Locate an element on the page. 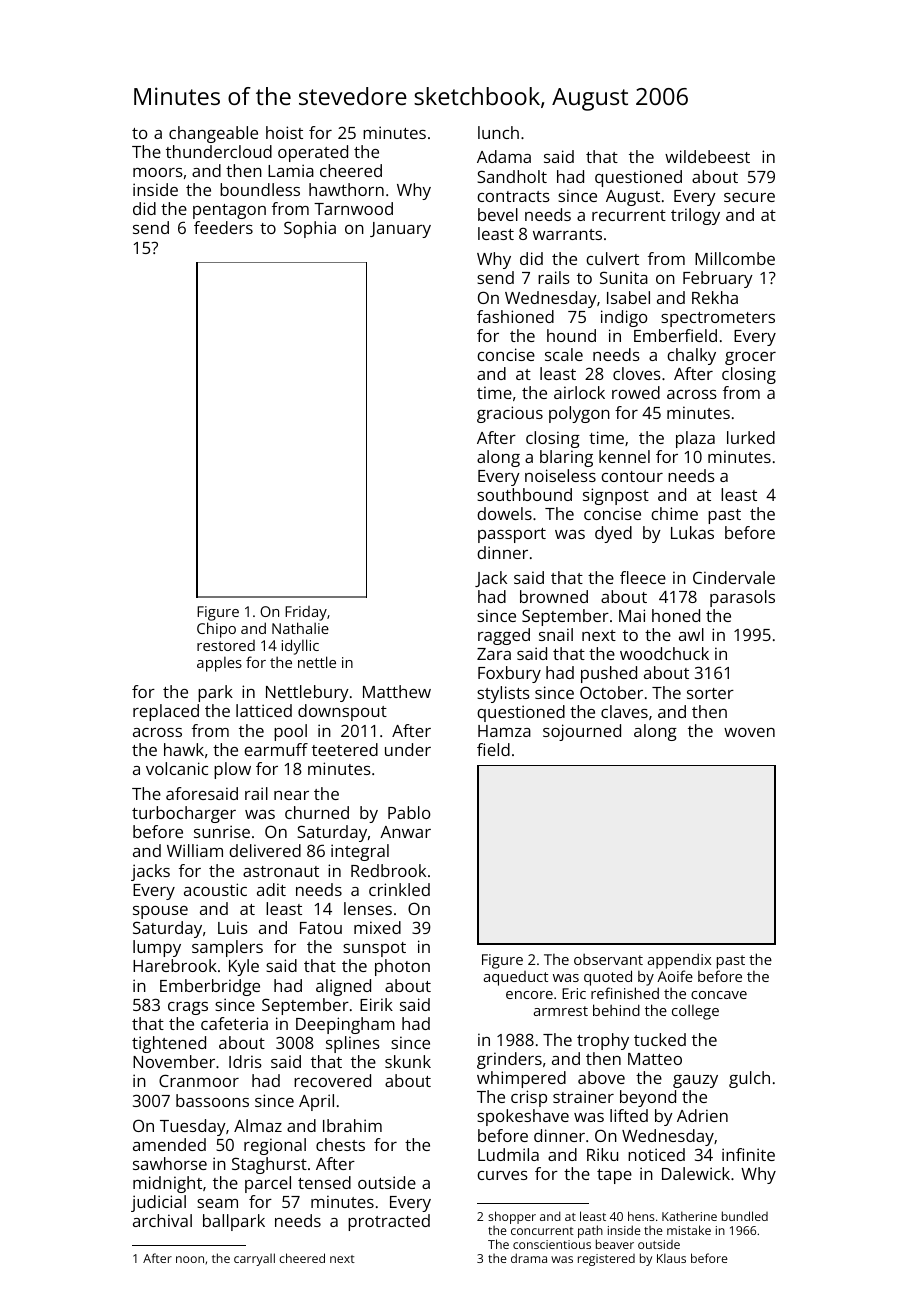 The image size is (908, 1316). gracious is located at coordinates (510, 414).
